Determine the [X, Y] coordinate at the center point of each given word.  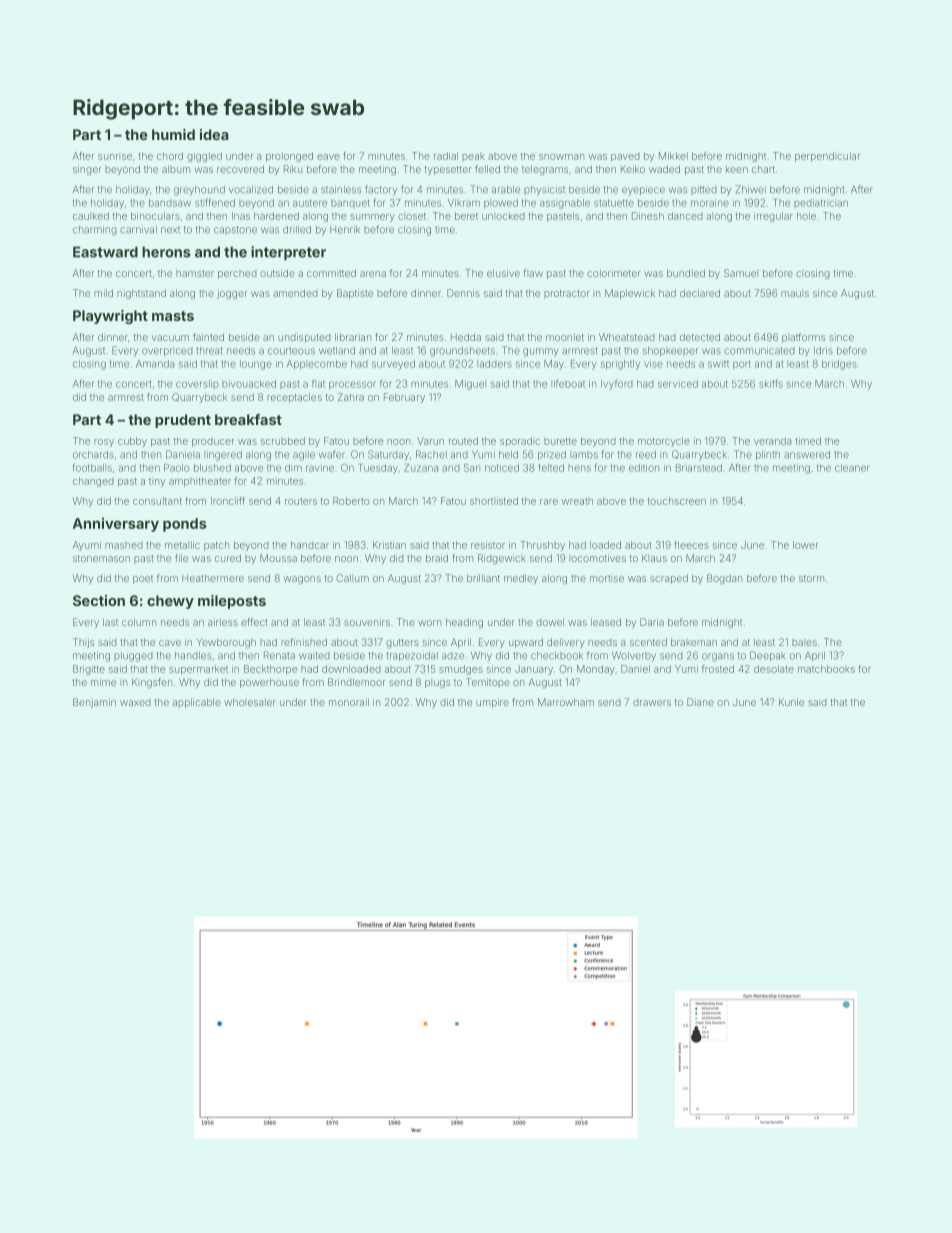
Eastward [105, 252]
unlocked [503, 216]
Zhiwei [750, 189]
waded [664, 169]
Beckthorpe [270, 670]
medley [521, 579]
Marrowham [566, 702]
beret [466, 216]
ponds [185, 525]
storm [811, 578]
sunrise [115, 156]
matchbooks [826, 669]
